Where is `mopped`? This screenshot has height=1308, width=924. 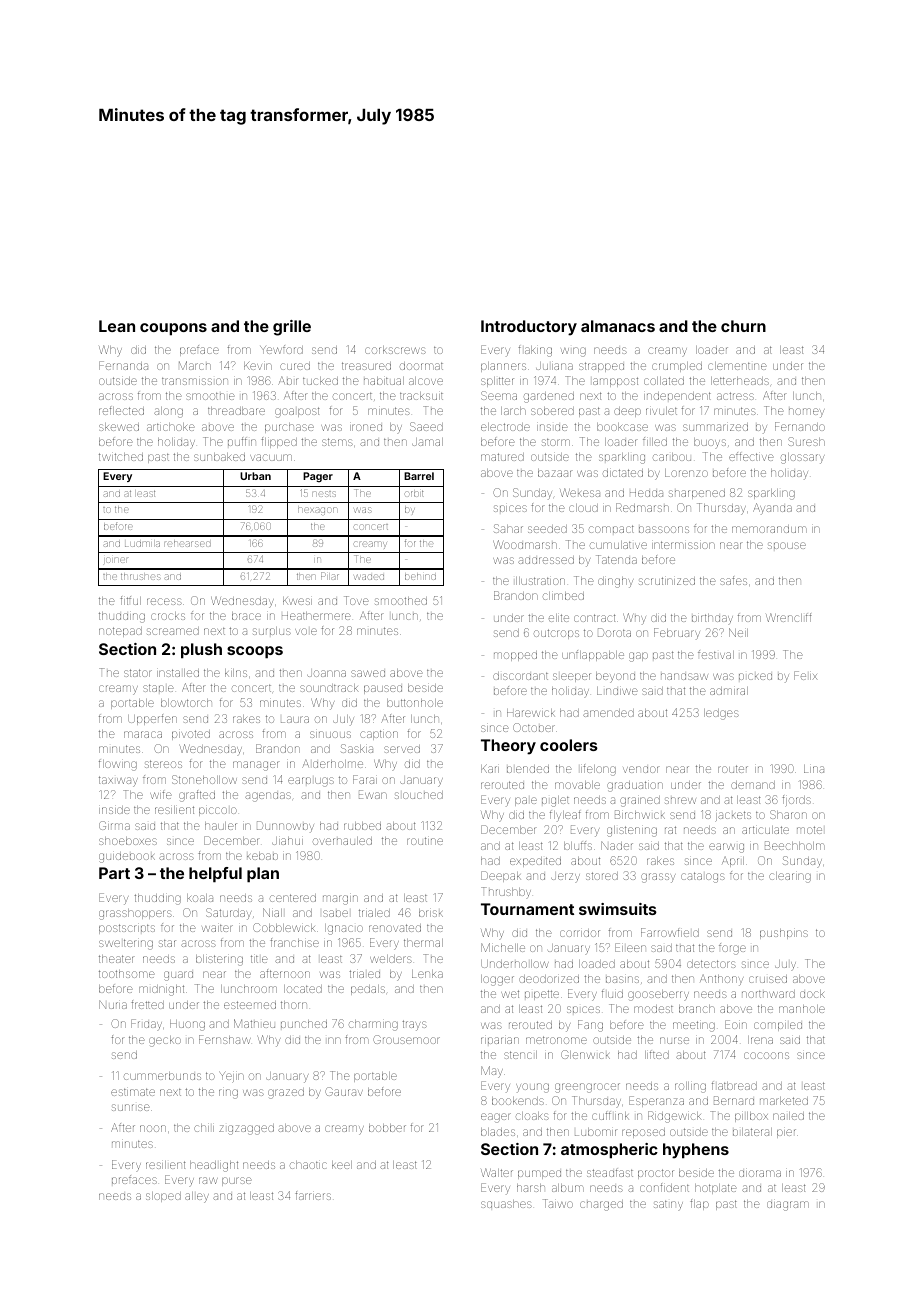
mopped is located at coordinates (515, 656).
